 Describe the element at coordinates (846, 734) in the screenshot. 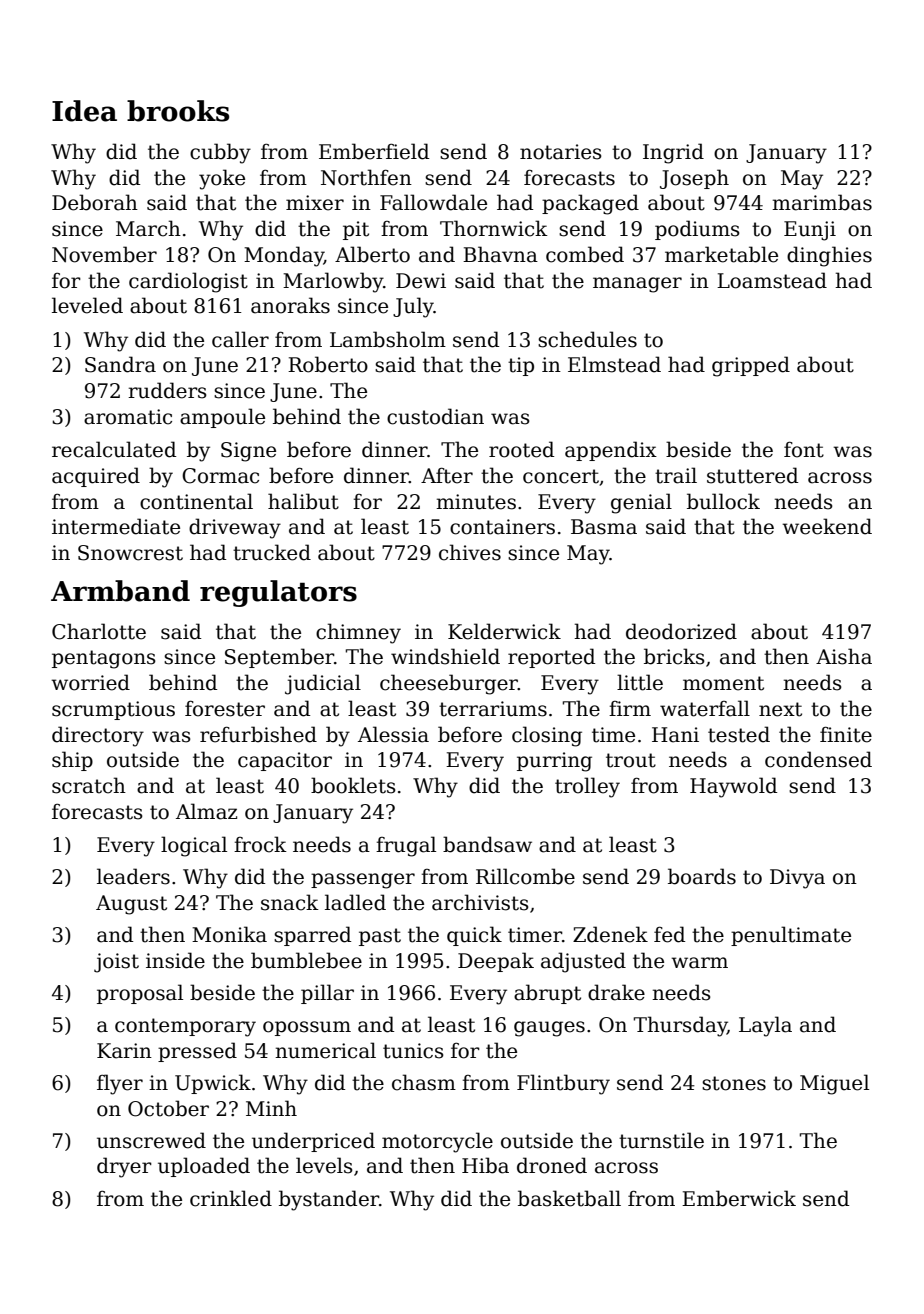

I see `finite` at that location.
